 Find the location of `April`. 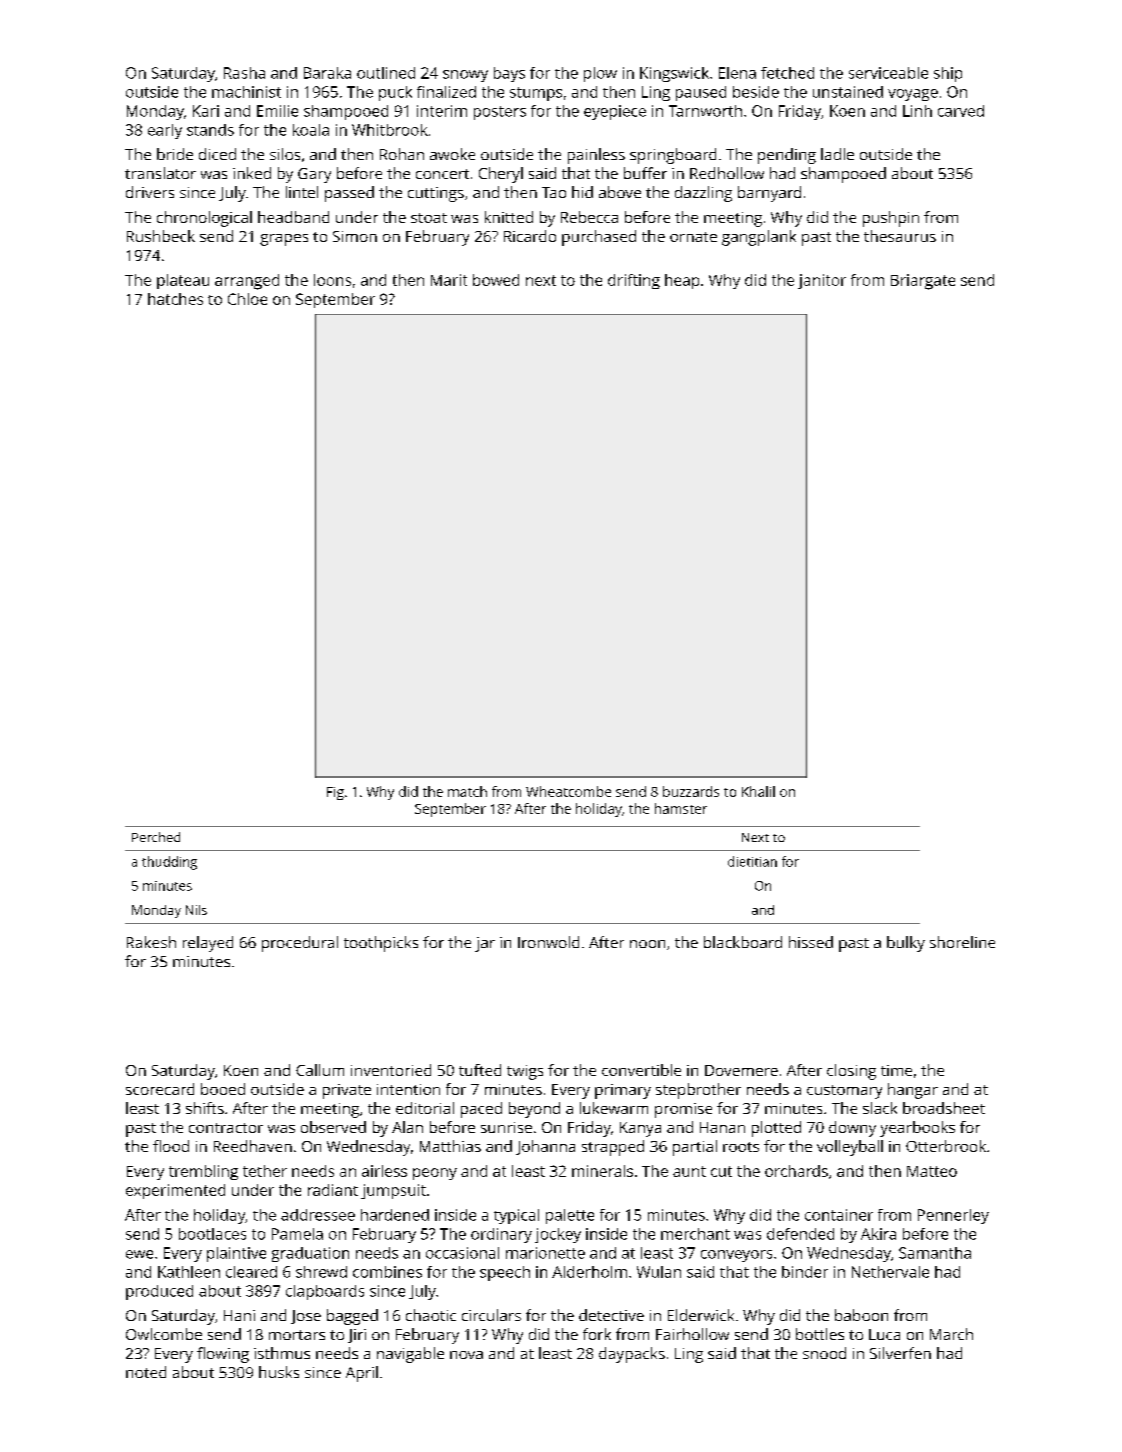

April is located at coordinates (362, 1374).
